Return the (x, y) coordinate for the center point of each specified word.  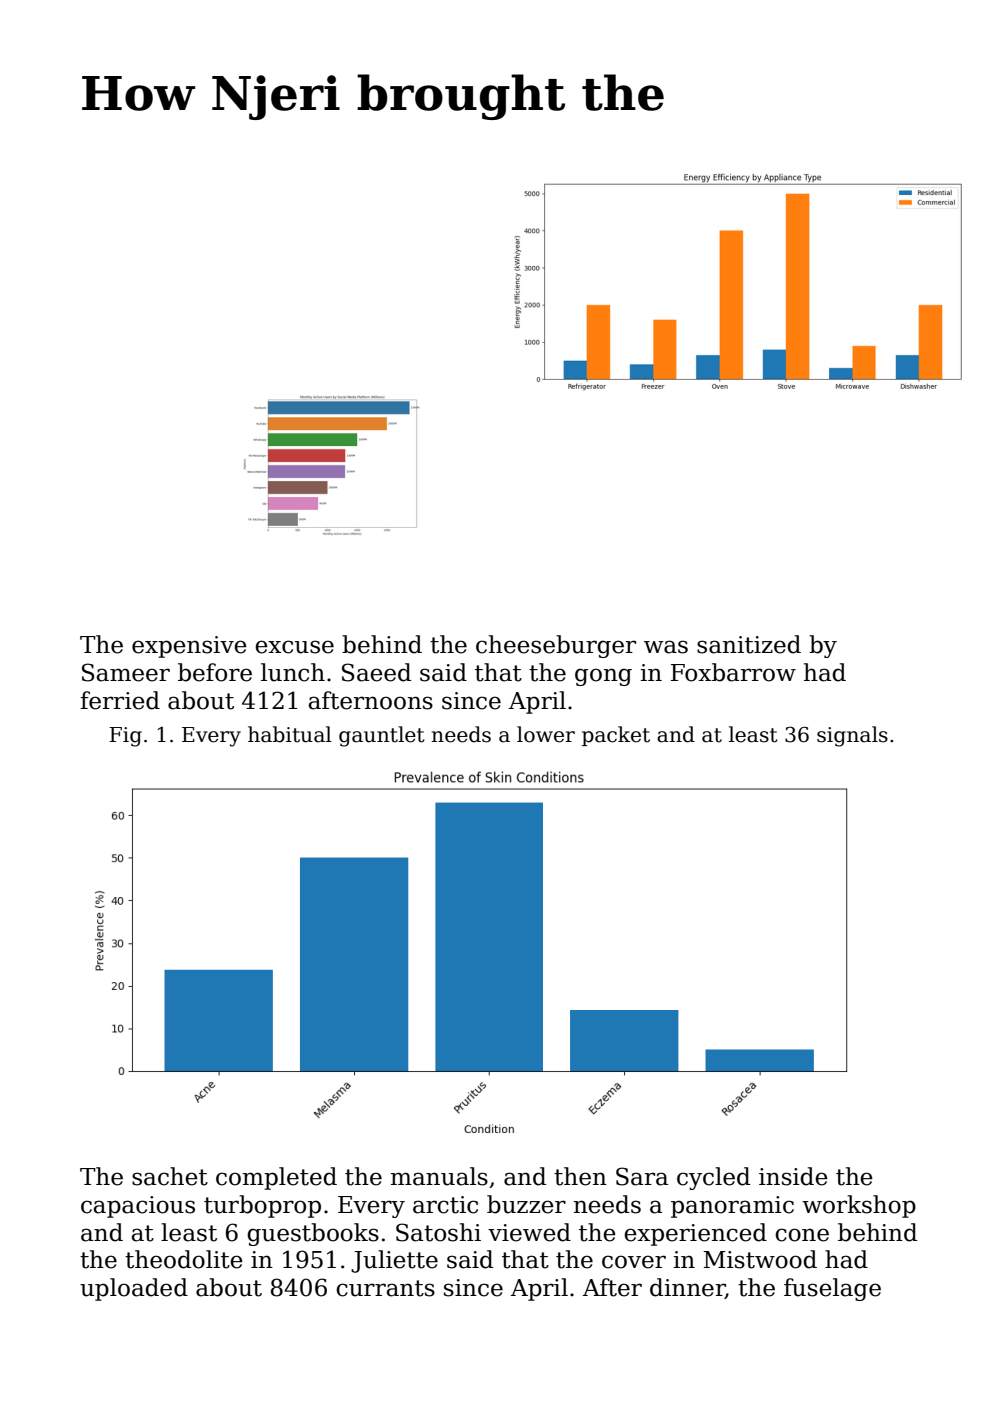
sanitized (749, 644)
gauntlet (382, 736)
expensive (189, 647)
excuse (294, 647)
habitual (290, 734)
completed (276, 1178)
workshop (859, 1206)
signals (852, 736)
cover (634, 1262)
